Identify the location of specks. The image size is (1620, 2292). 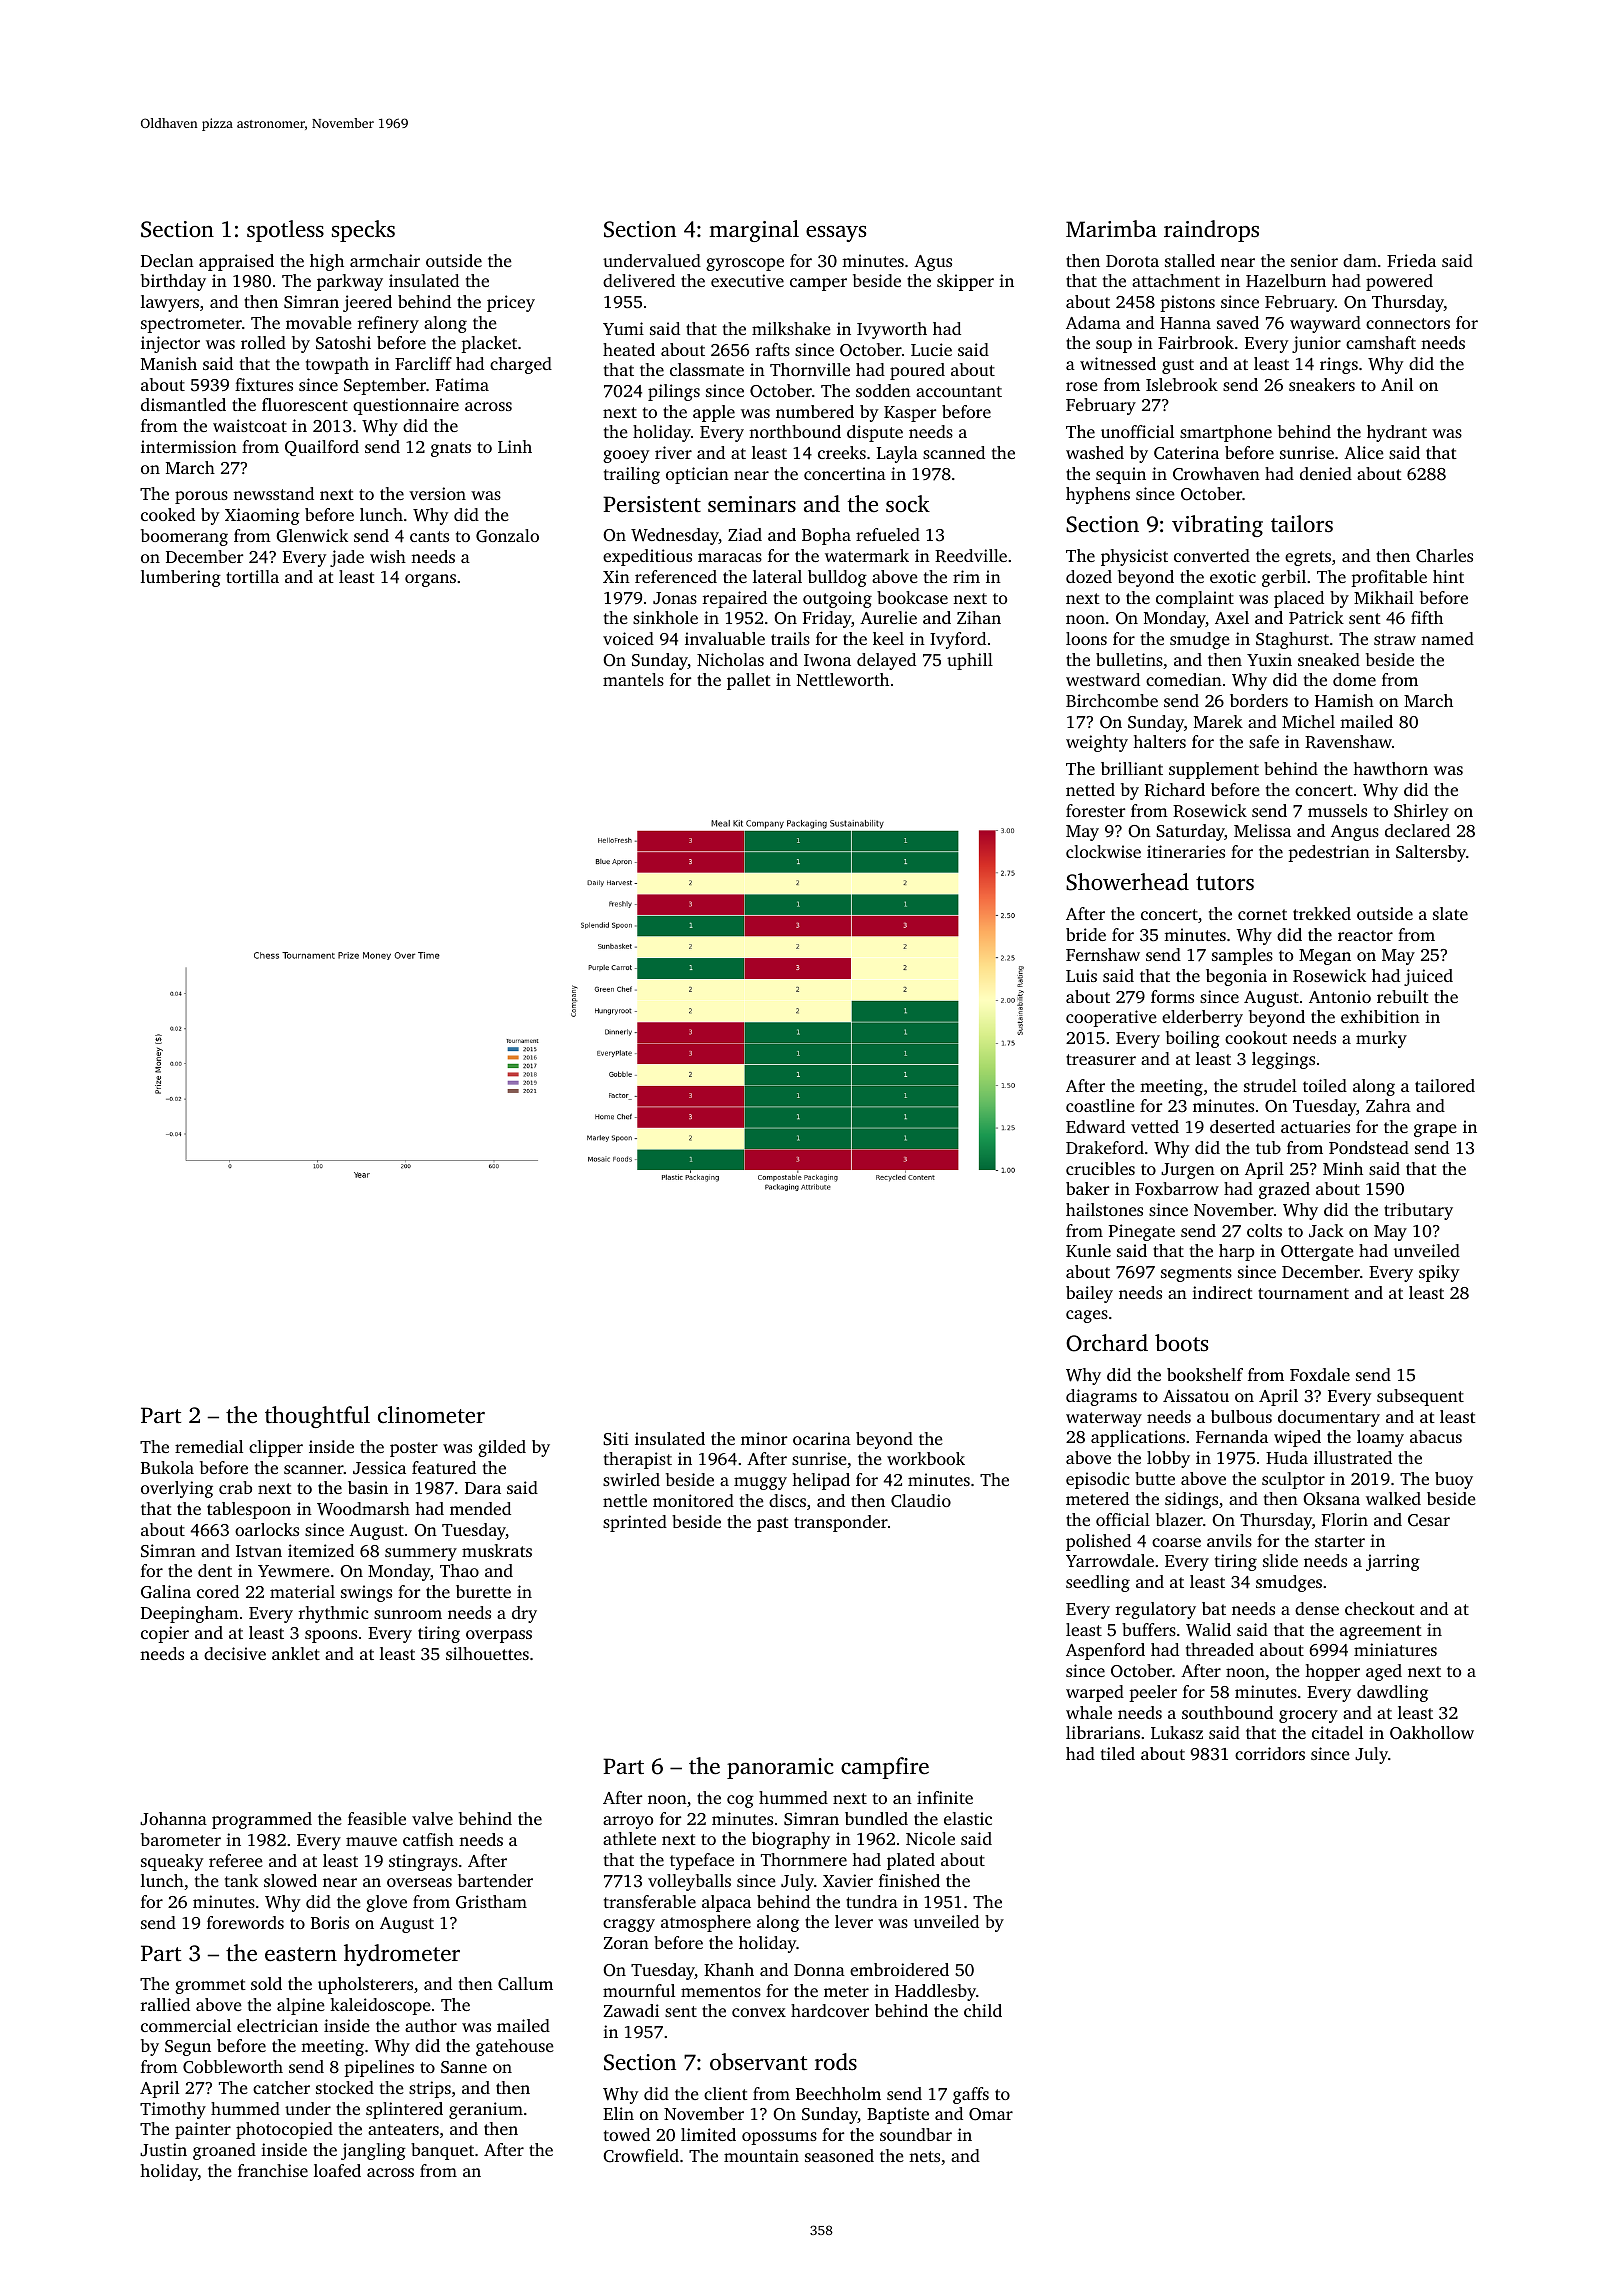
(363, 231).
